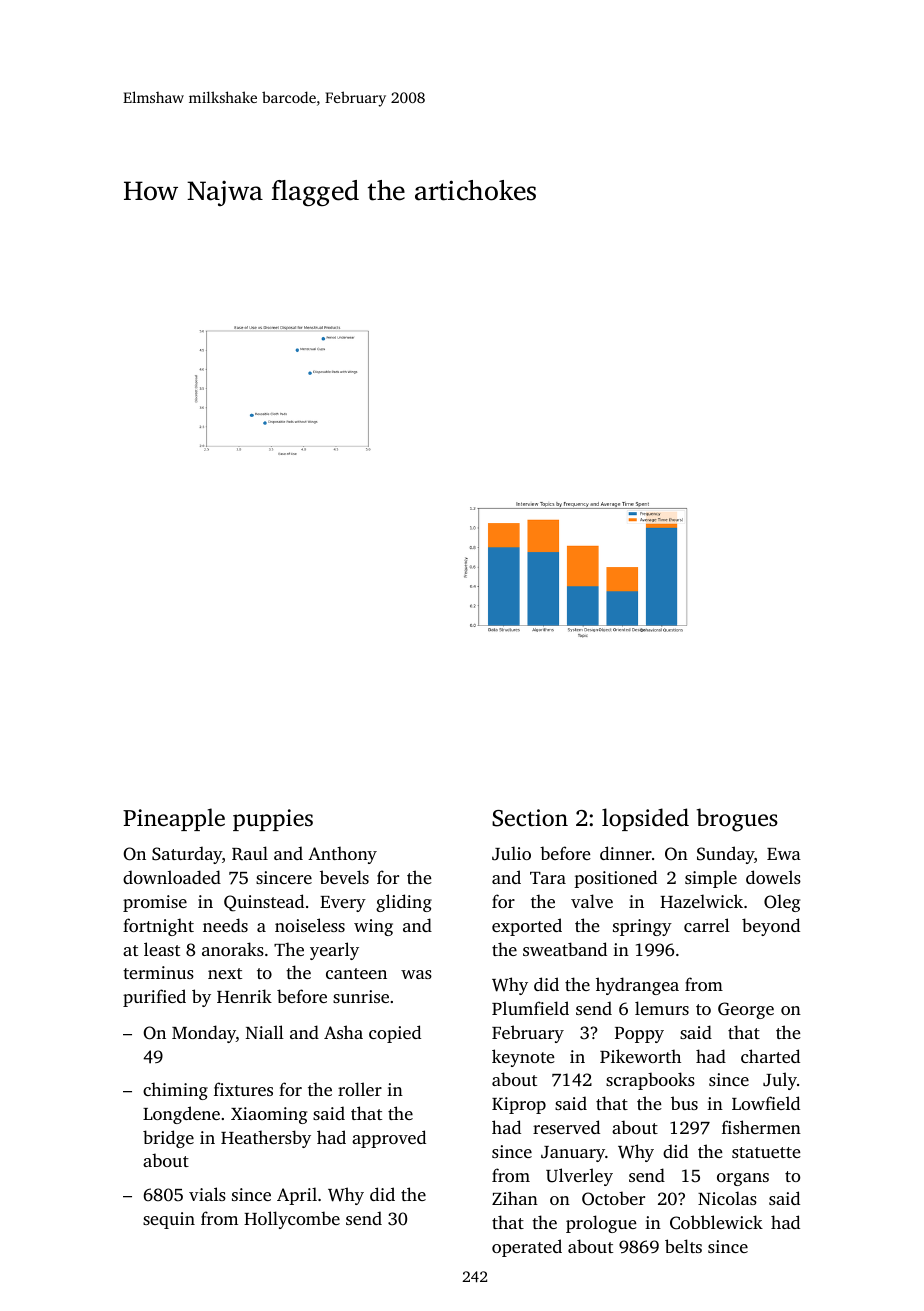 This screenshot has height=1311, width=924. Describe the element at coordinates (650, 1081) in the screenshot. I see `scrapbooks` at that location.
